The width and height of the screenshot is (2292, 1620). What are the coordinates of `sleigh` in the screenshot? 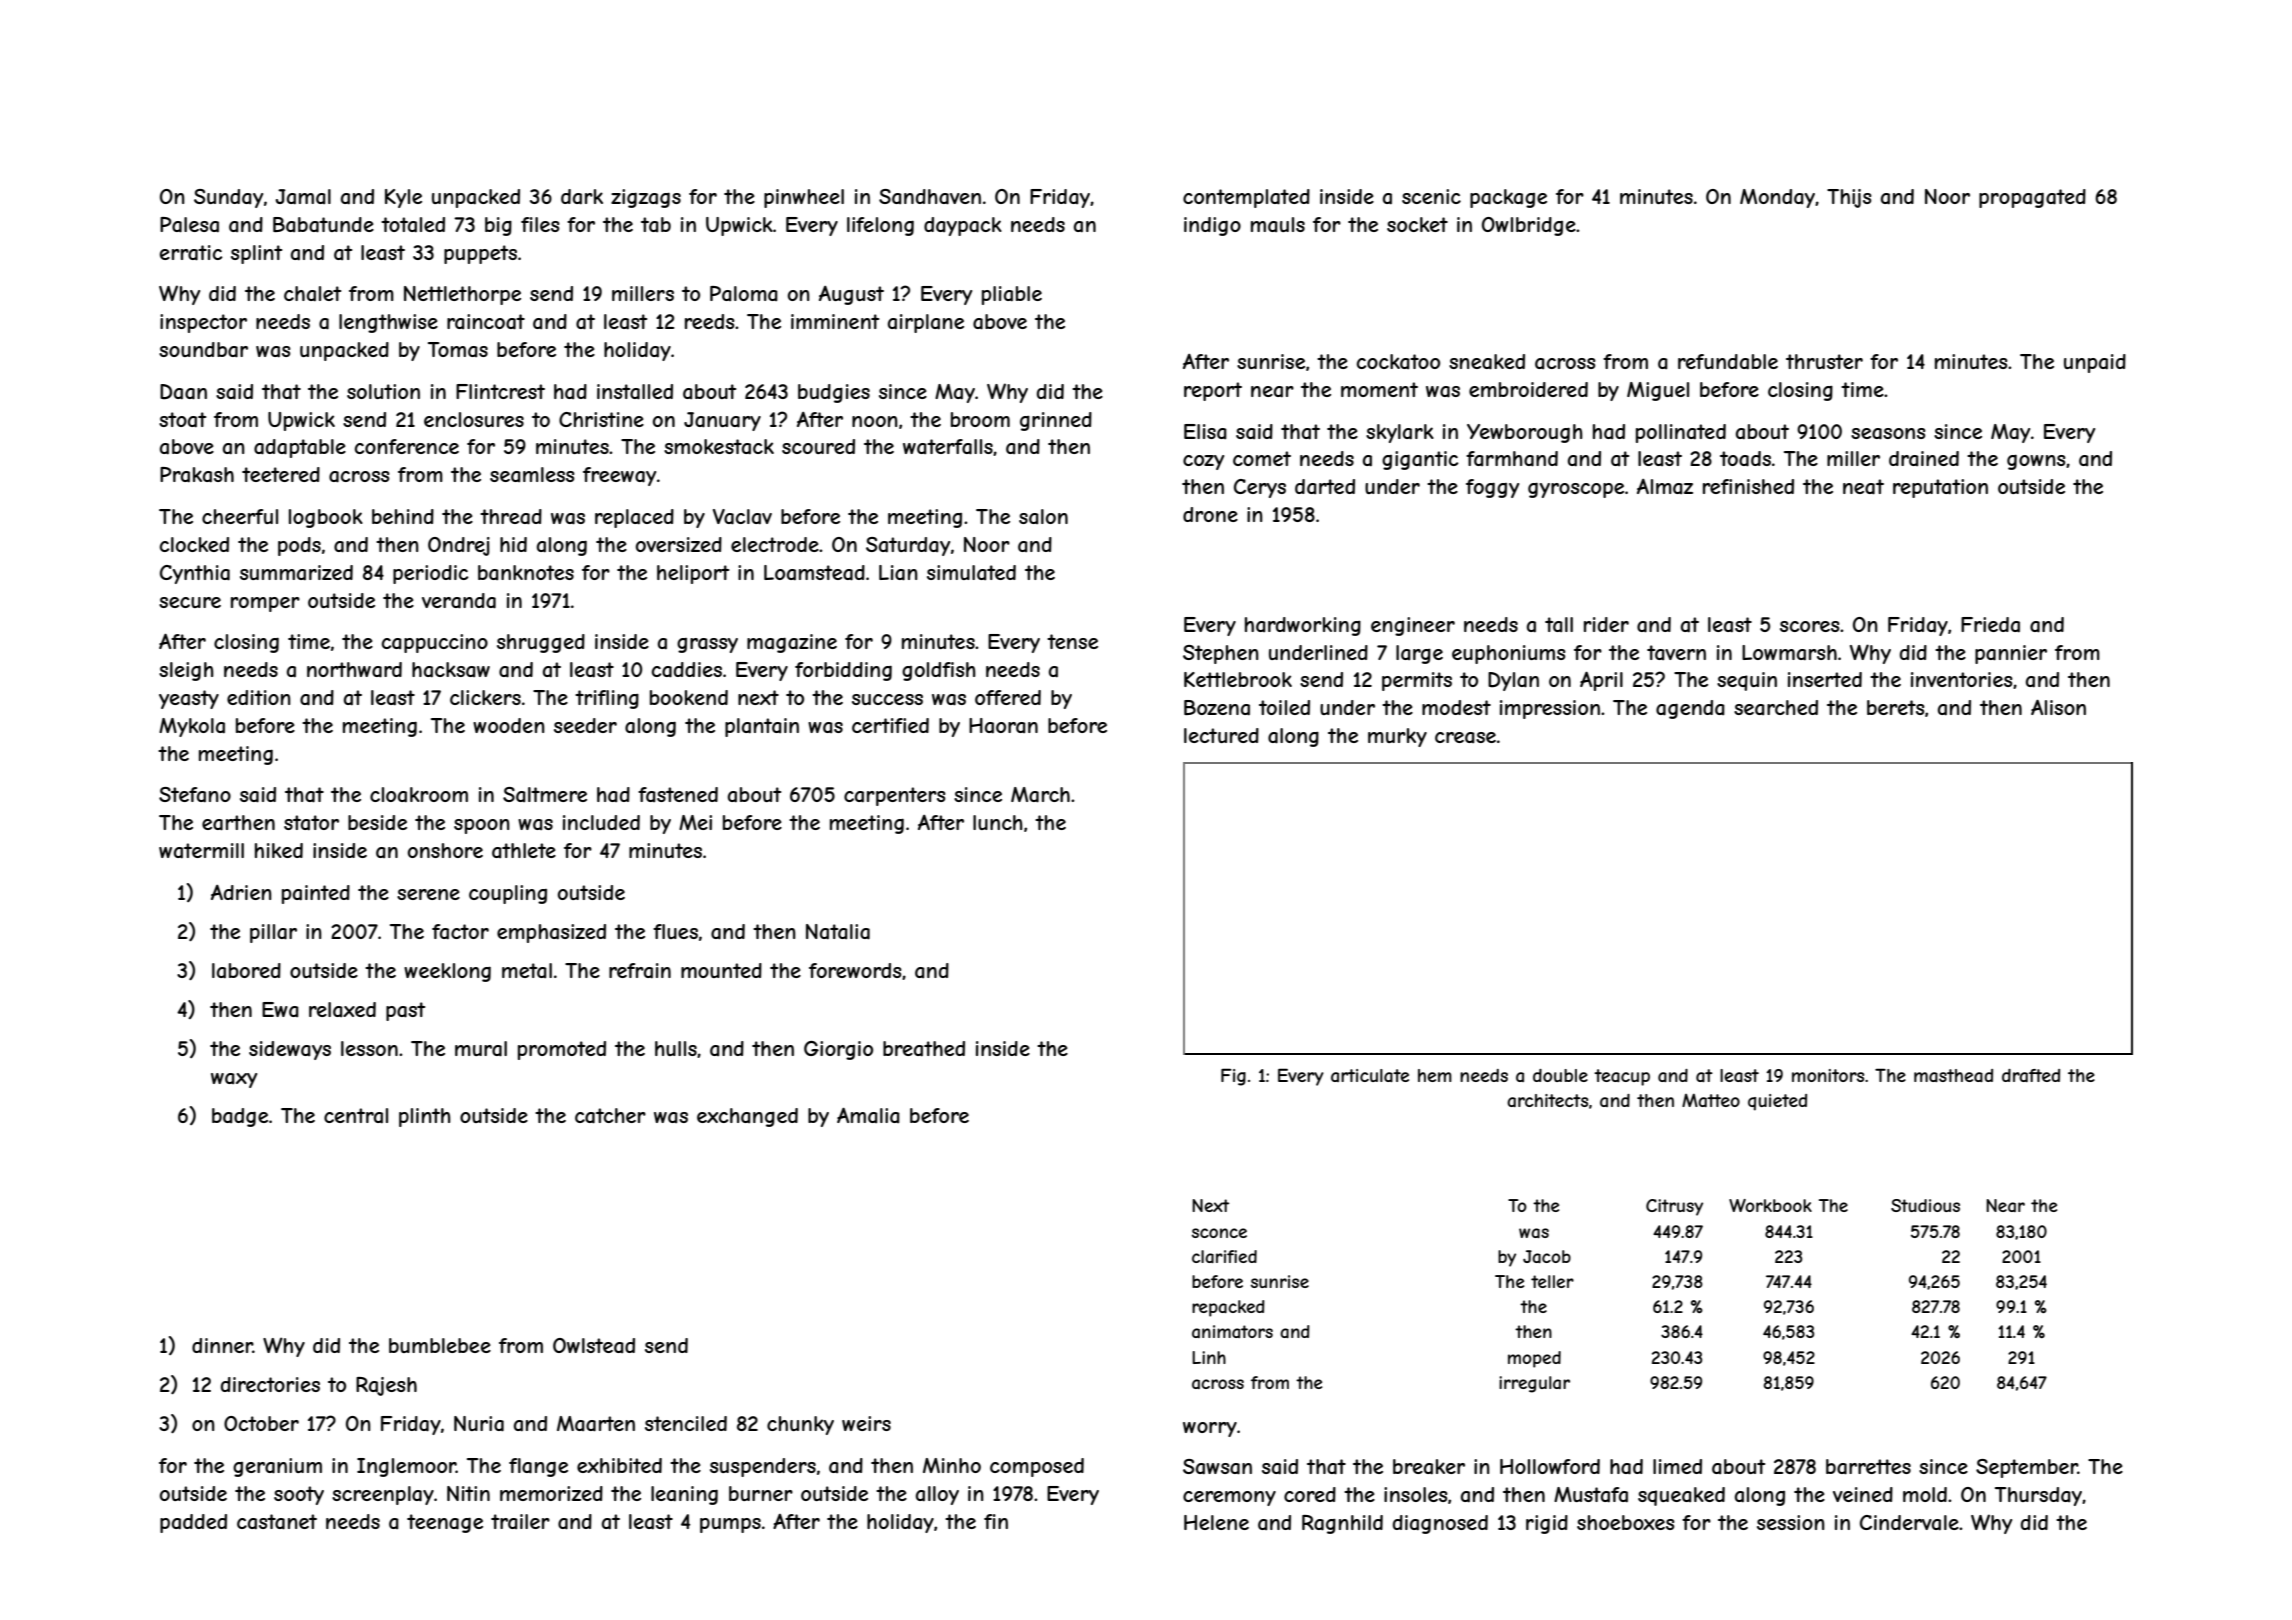 It's located at (186, 671).
